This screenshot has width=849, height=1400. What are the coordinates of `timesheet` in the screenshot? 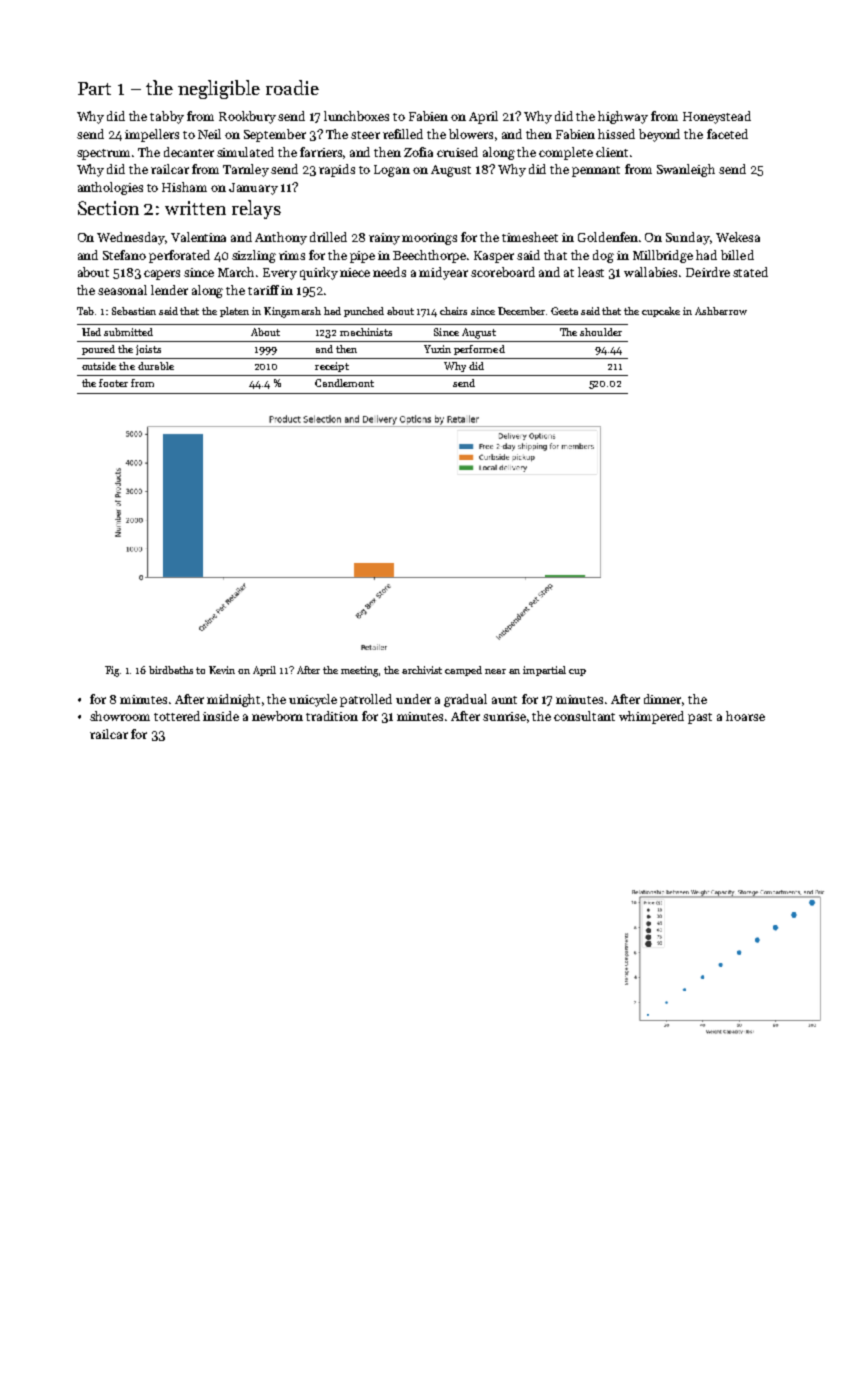 It's located at (530, 237).
